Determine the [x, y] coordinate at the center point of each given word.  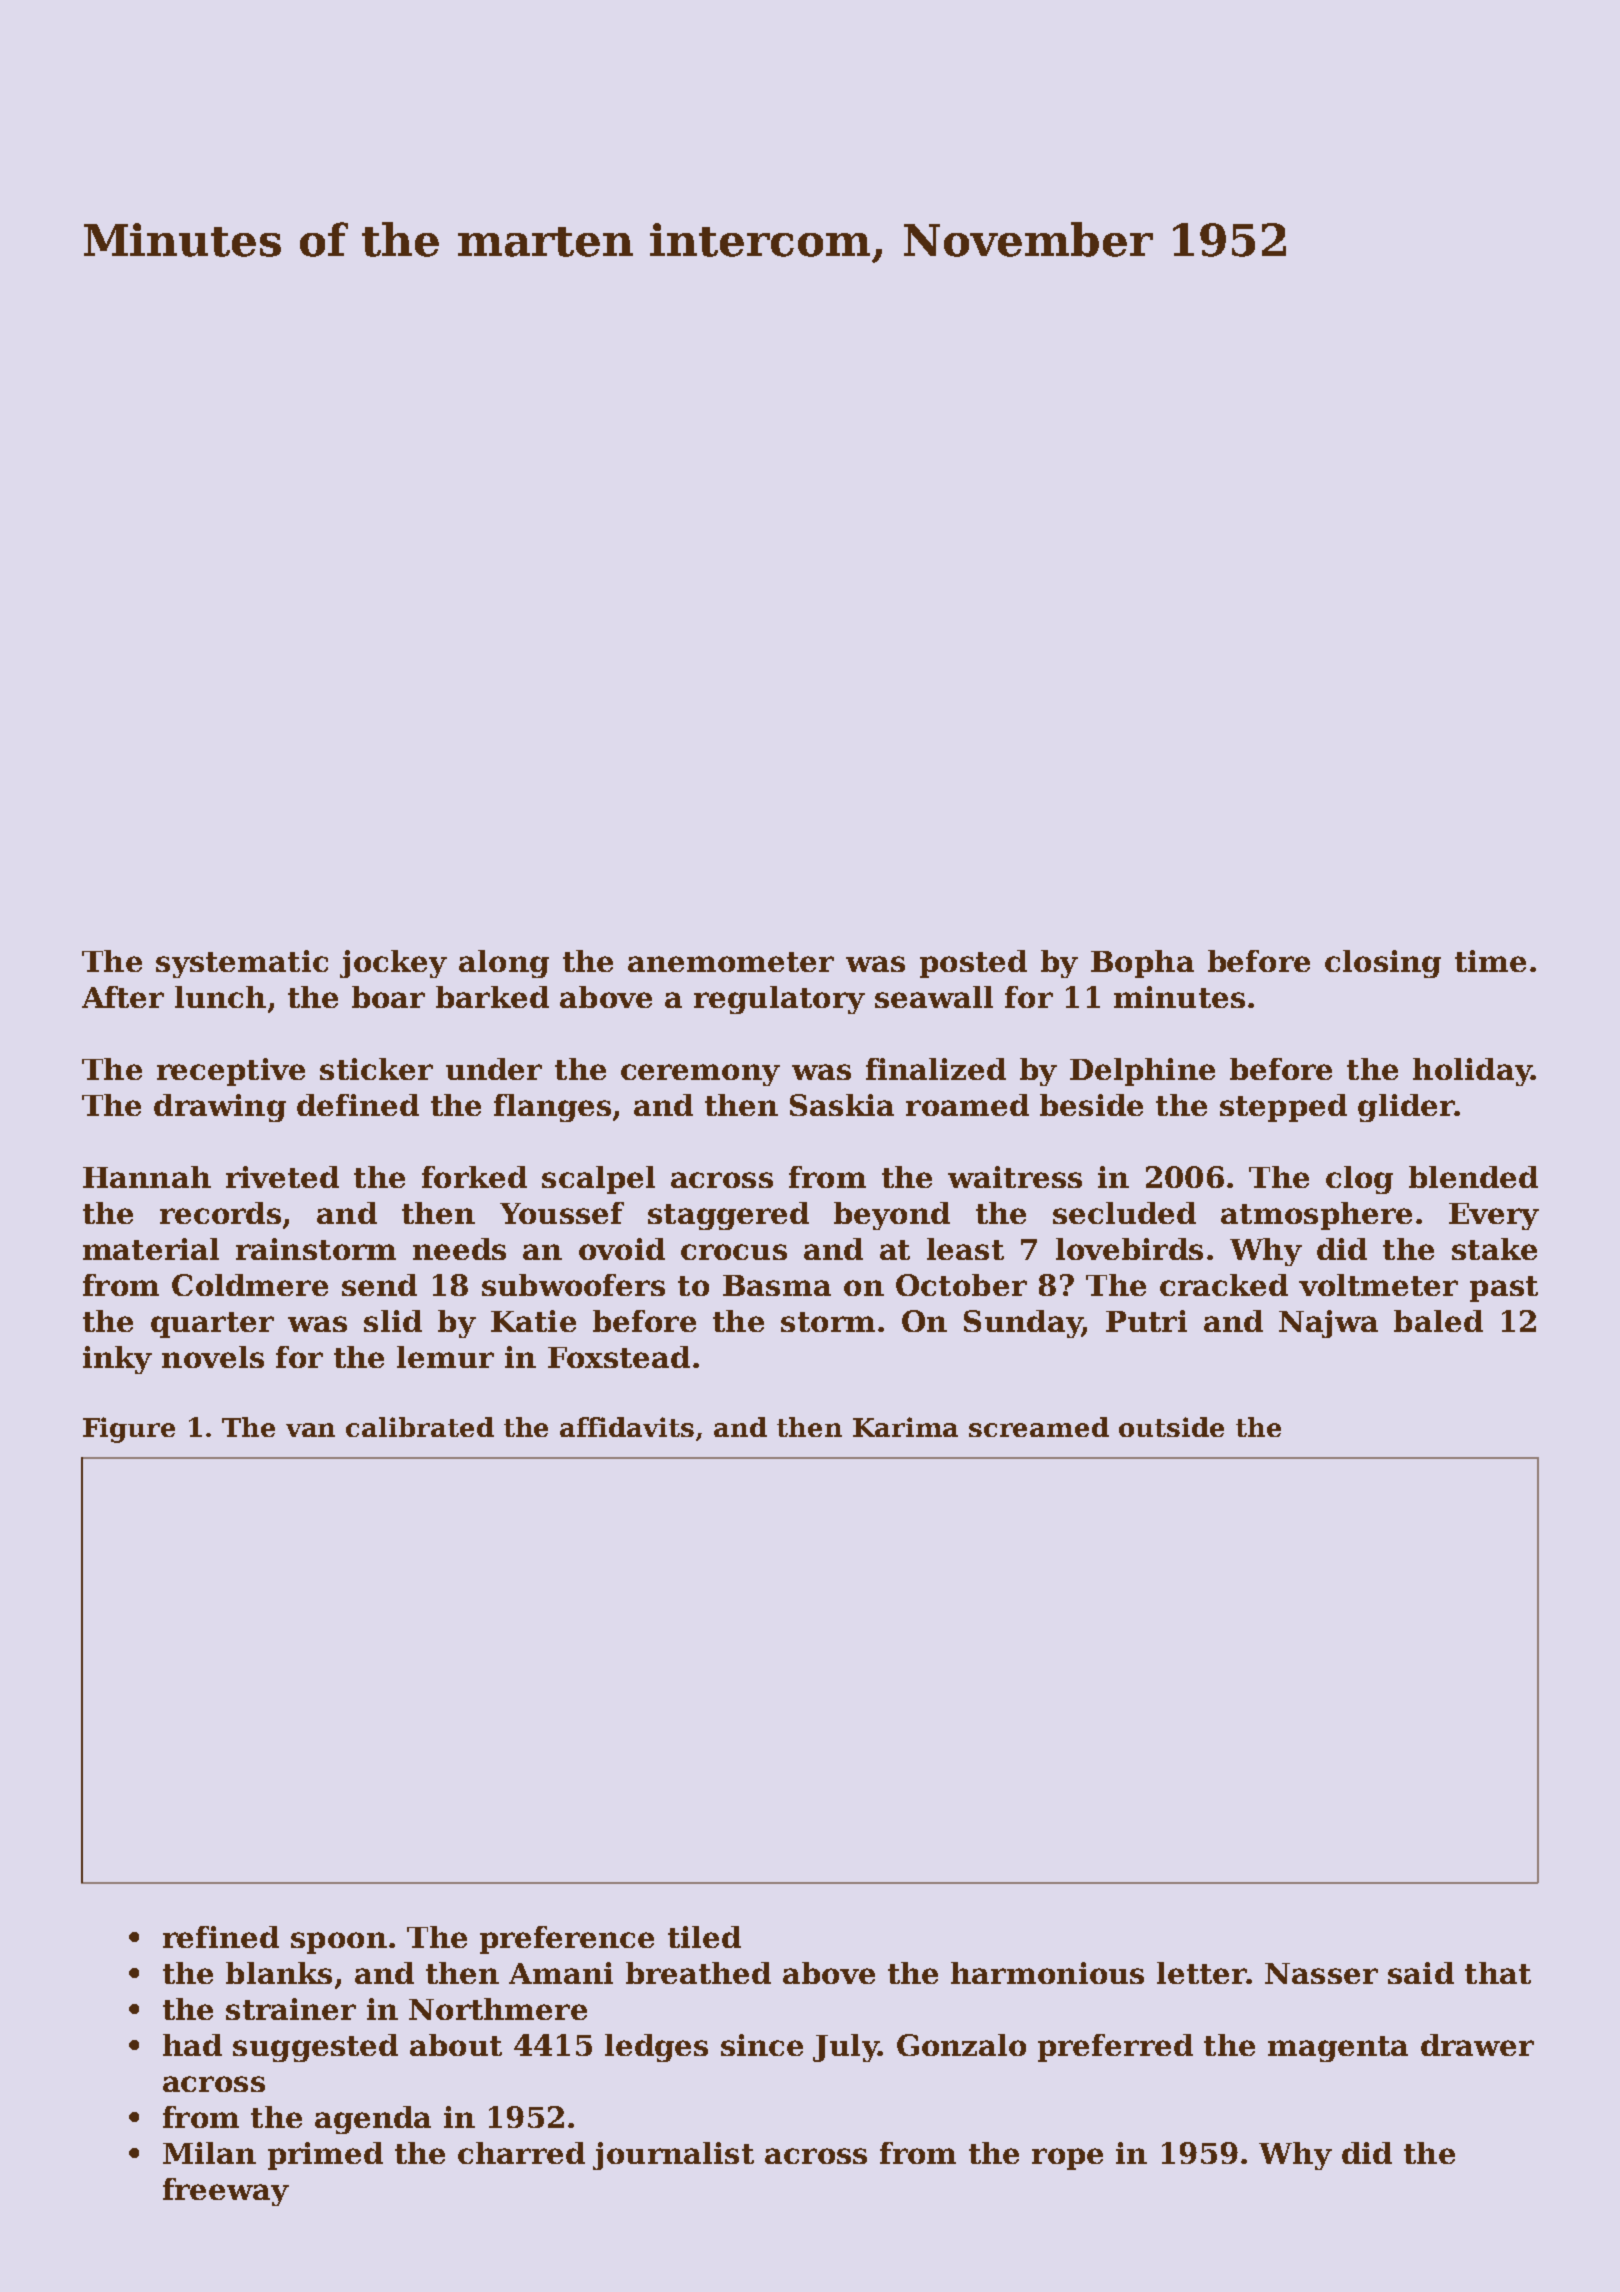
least [965, 1249]
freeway [226, 2192]
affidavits [627, 1427]
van [310, 1430]
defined [358, 1105]
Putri [1146, 1321]
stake [1494, 1249]
